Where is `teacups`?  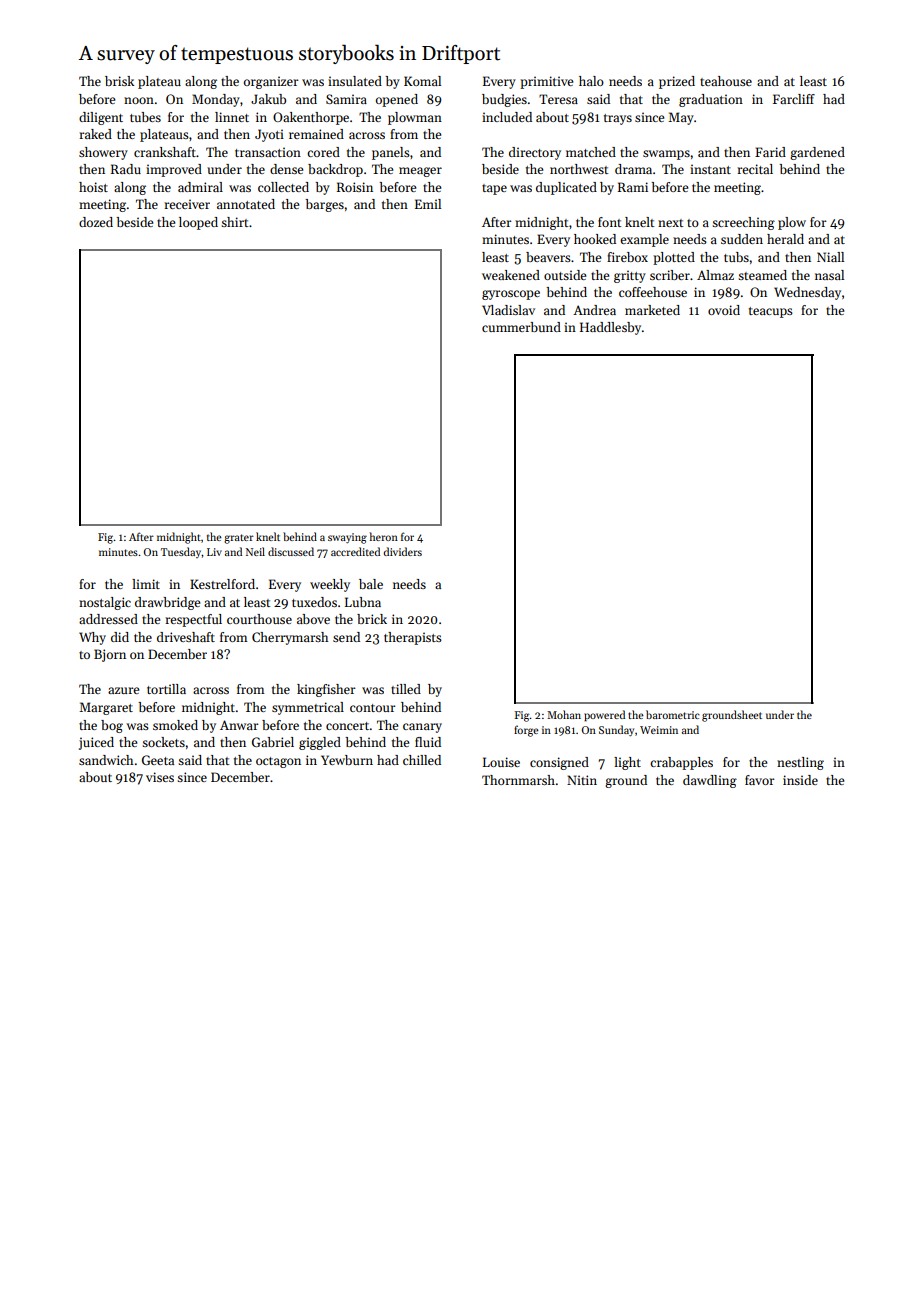
teacups is located at coordinates (771, 312).
